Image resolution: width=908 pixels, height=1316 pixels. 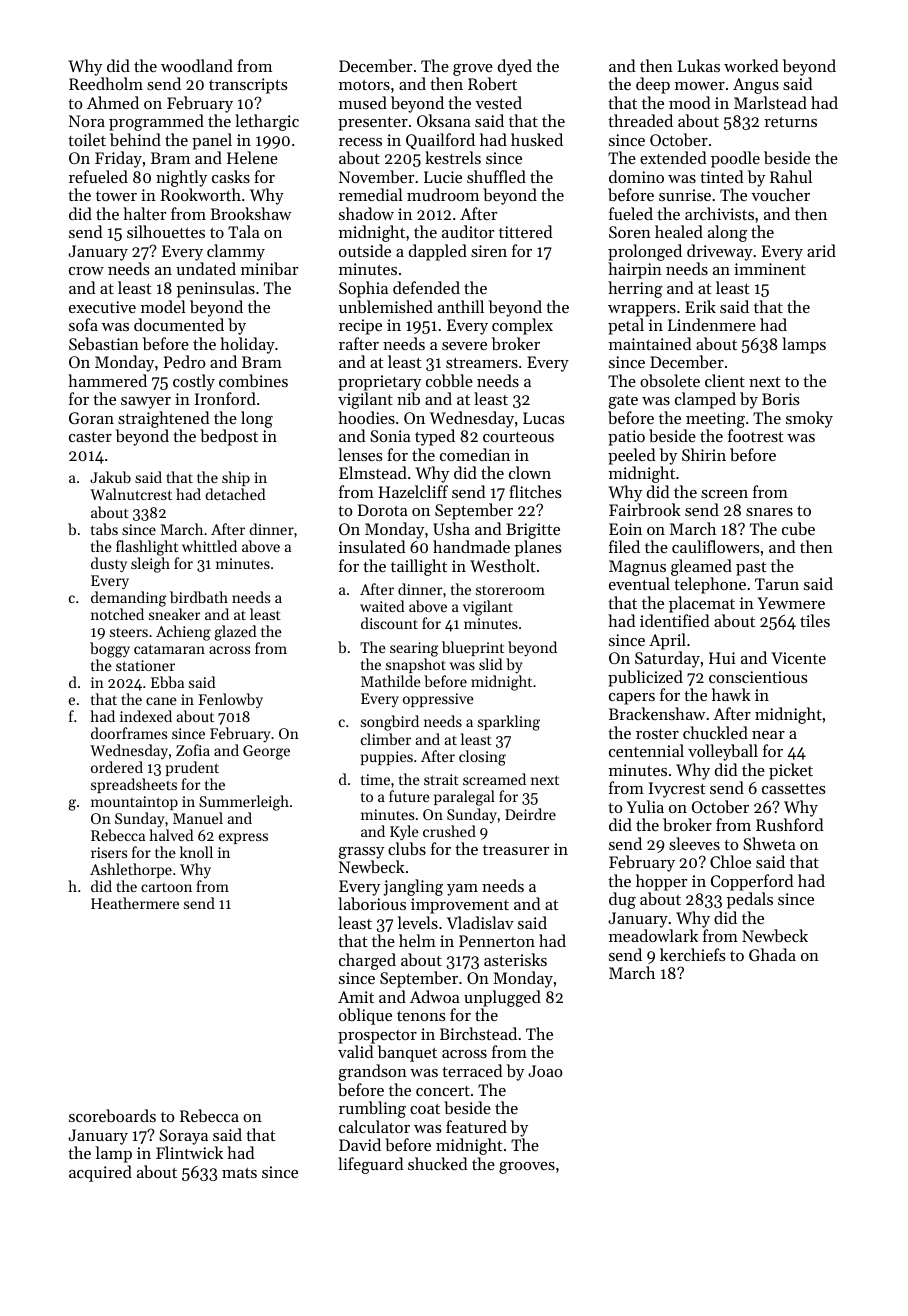 What do you see at coordinates (229, 437) in the image?
I see `bedpost` at bounding box center [229, 437].
